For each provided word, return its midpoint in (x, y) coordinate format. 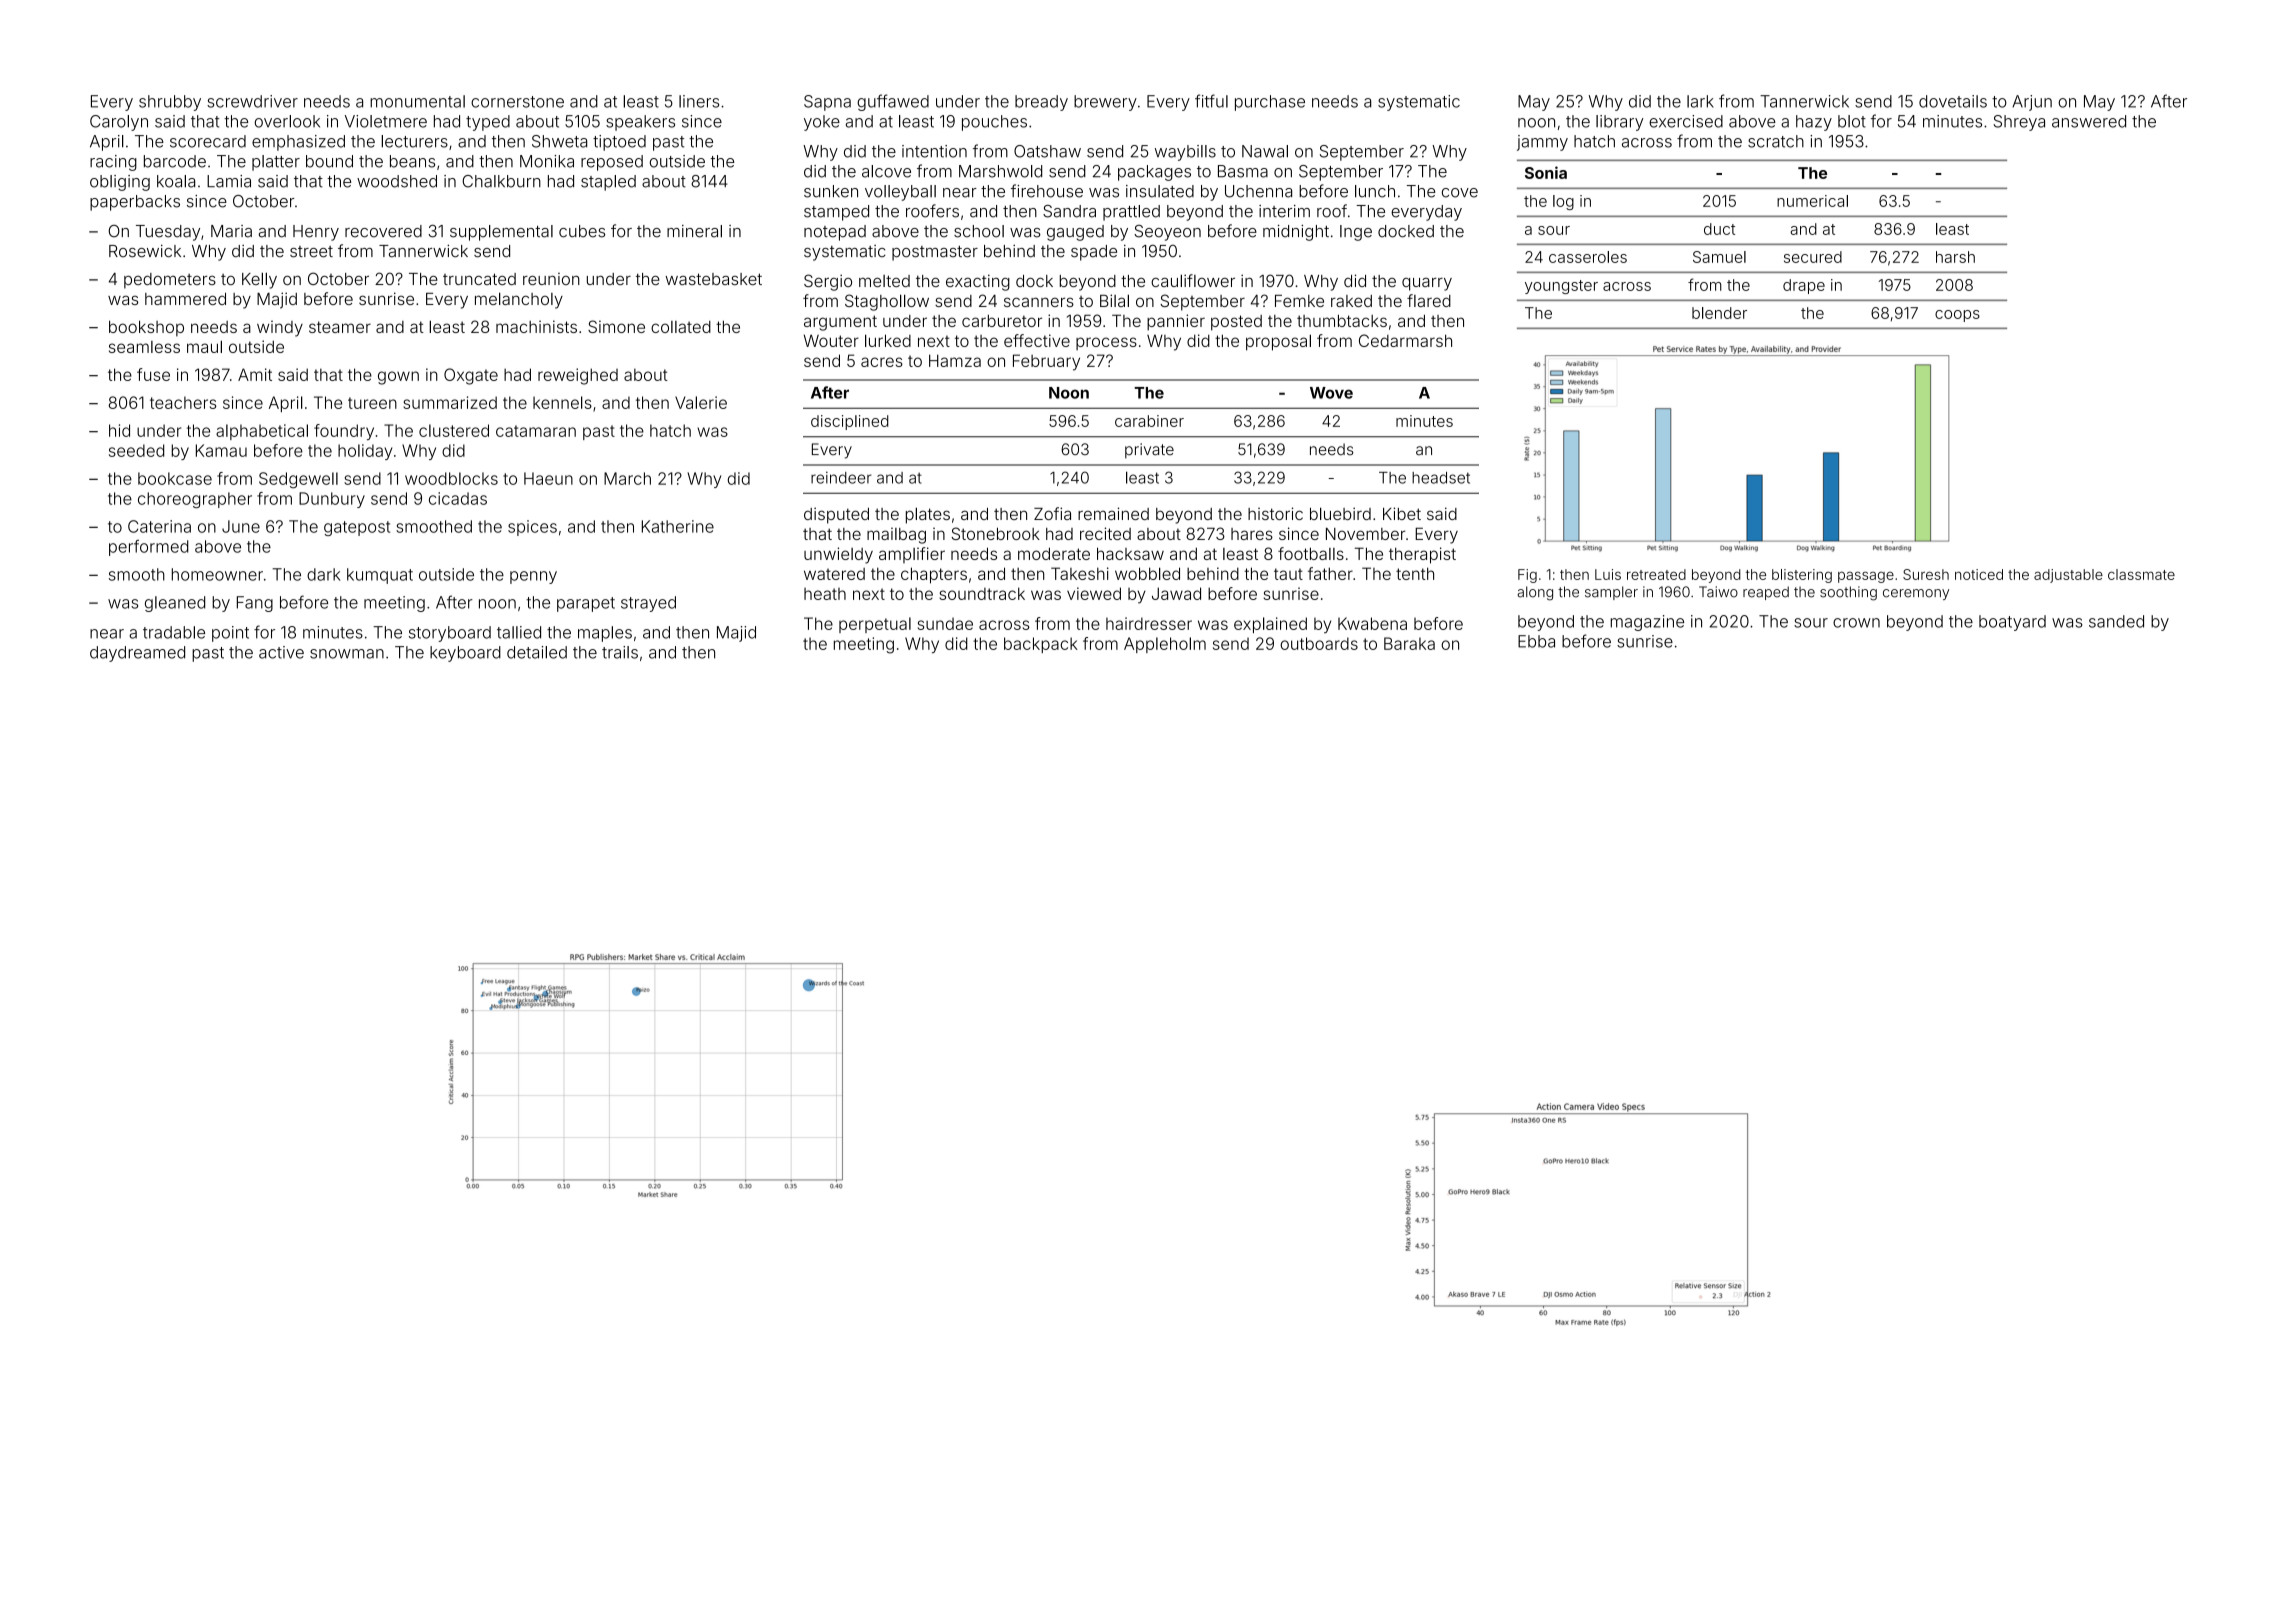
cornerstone (517, 102)
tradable (174, 632)
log (1563, 202)
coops (1957, 316)
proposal (1278, 342)
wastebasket (713, 279)
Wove (1331, 393)
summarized (450, 402)
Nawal (1265, 151)
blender (1719, 313)
